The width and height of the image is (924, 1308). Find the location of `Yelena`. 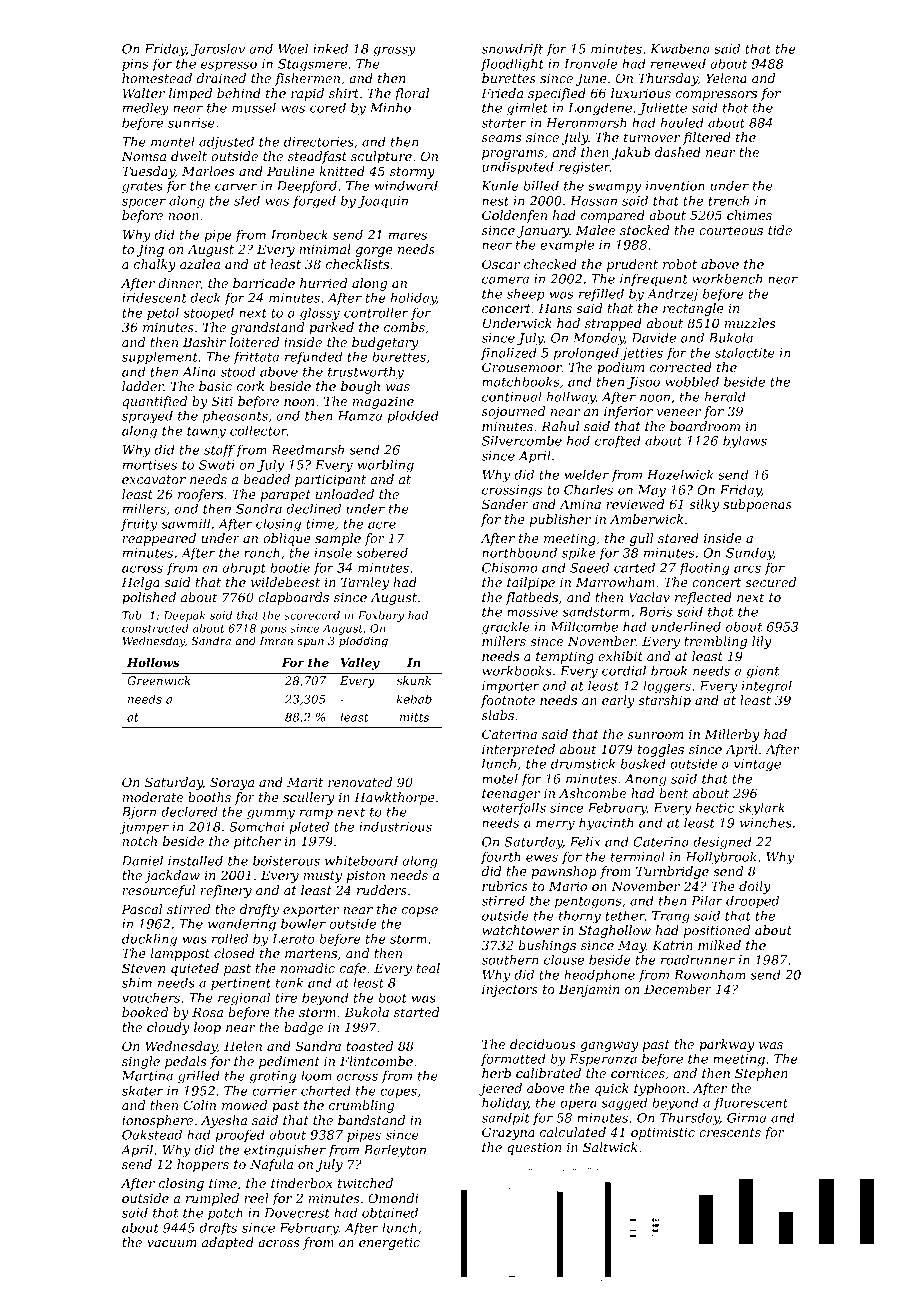

Yelena is located at coordinates (726, 78).
